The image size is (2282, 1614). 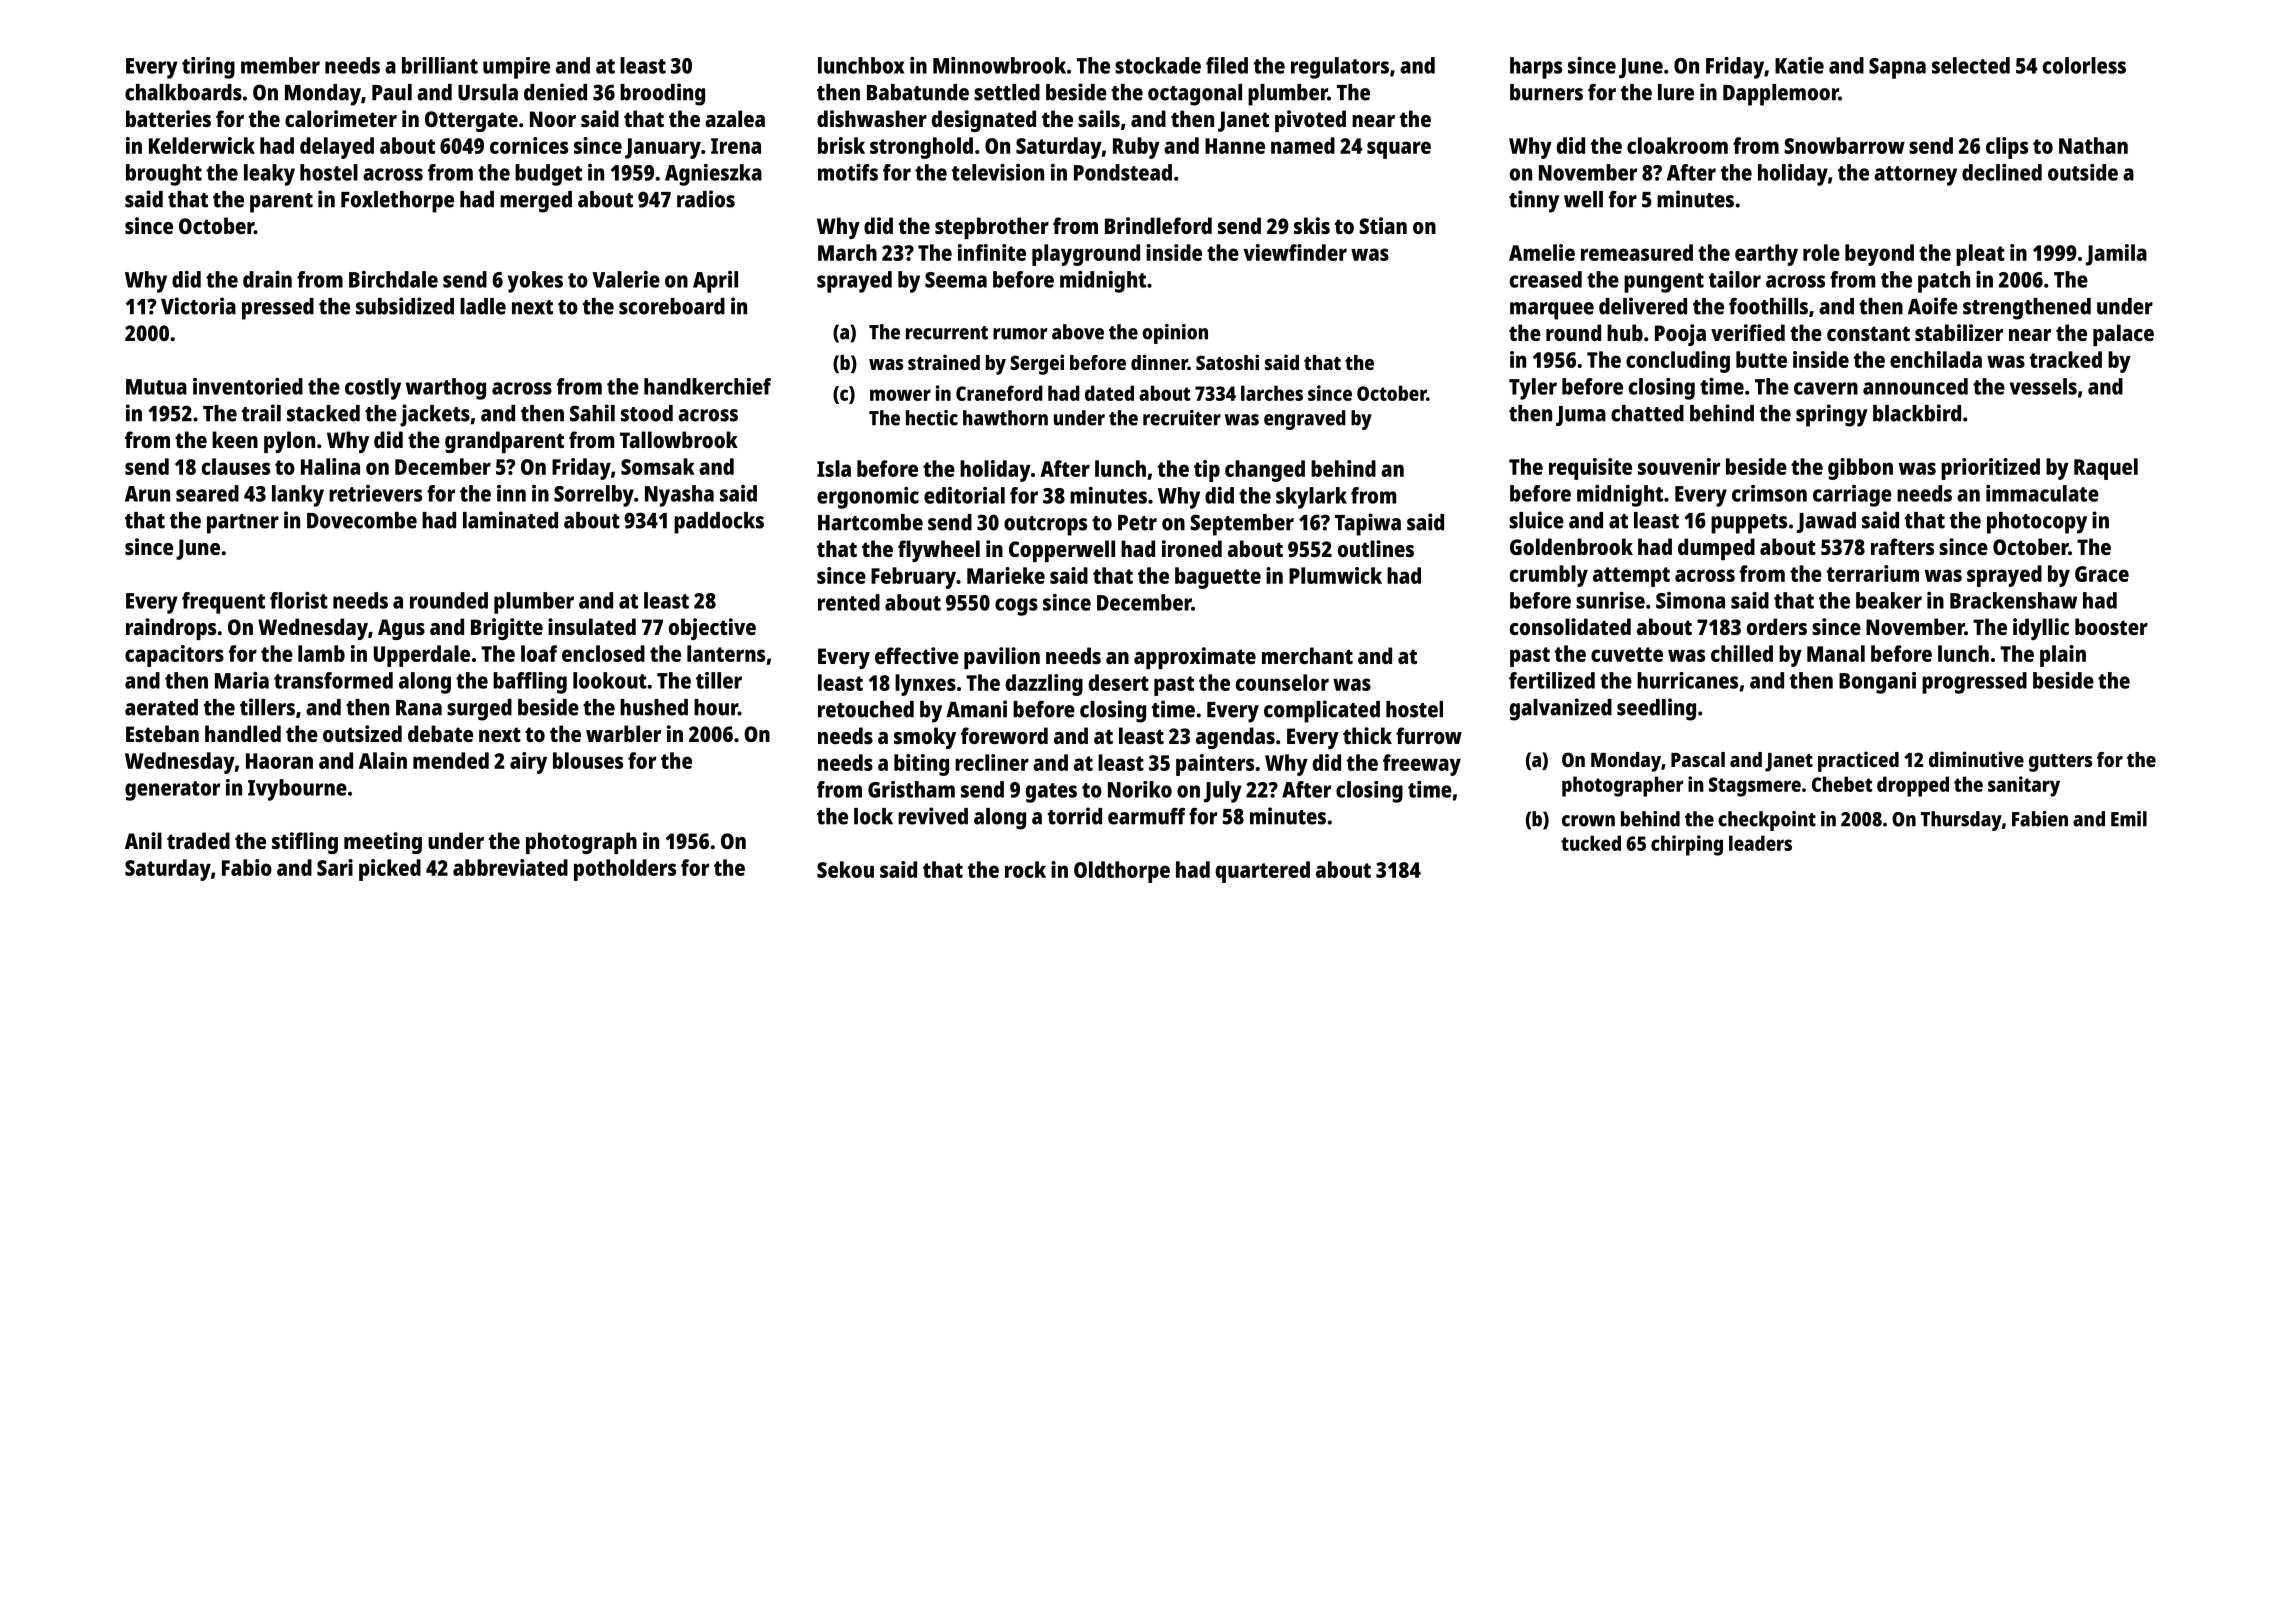 What do you see at coordinates (1760, 843) in the document?
I see `leaders` at bounding box center [1760, 843].
